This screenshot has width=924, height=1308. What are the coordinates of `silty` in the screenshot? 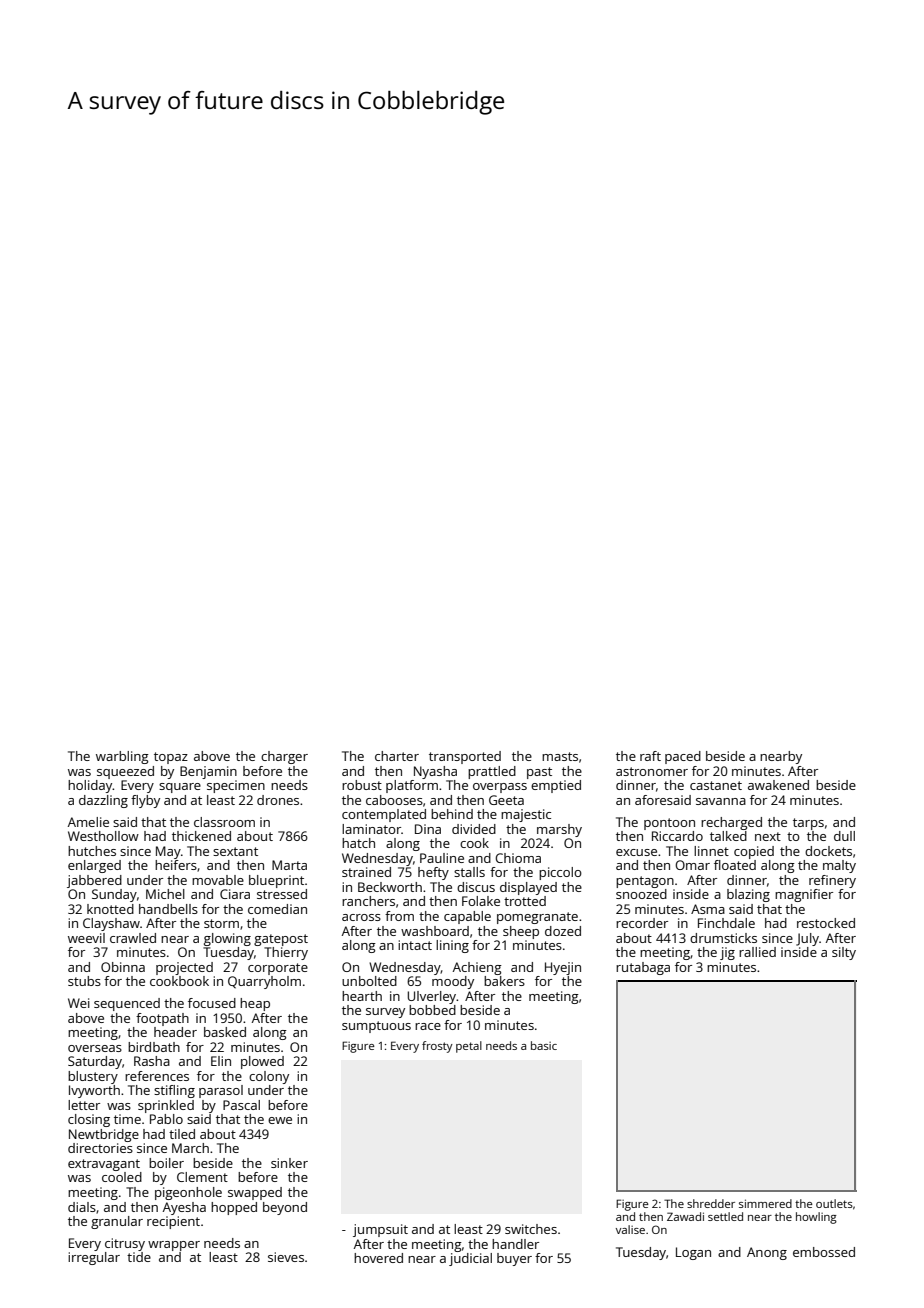 It's located at (844, 953).
